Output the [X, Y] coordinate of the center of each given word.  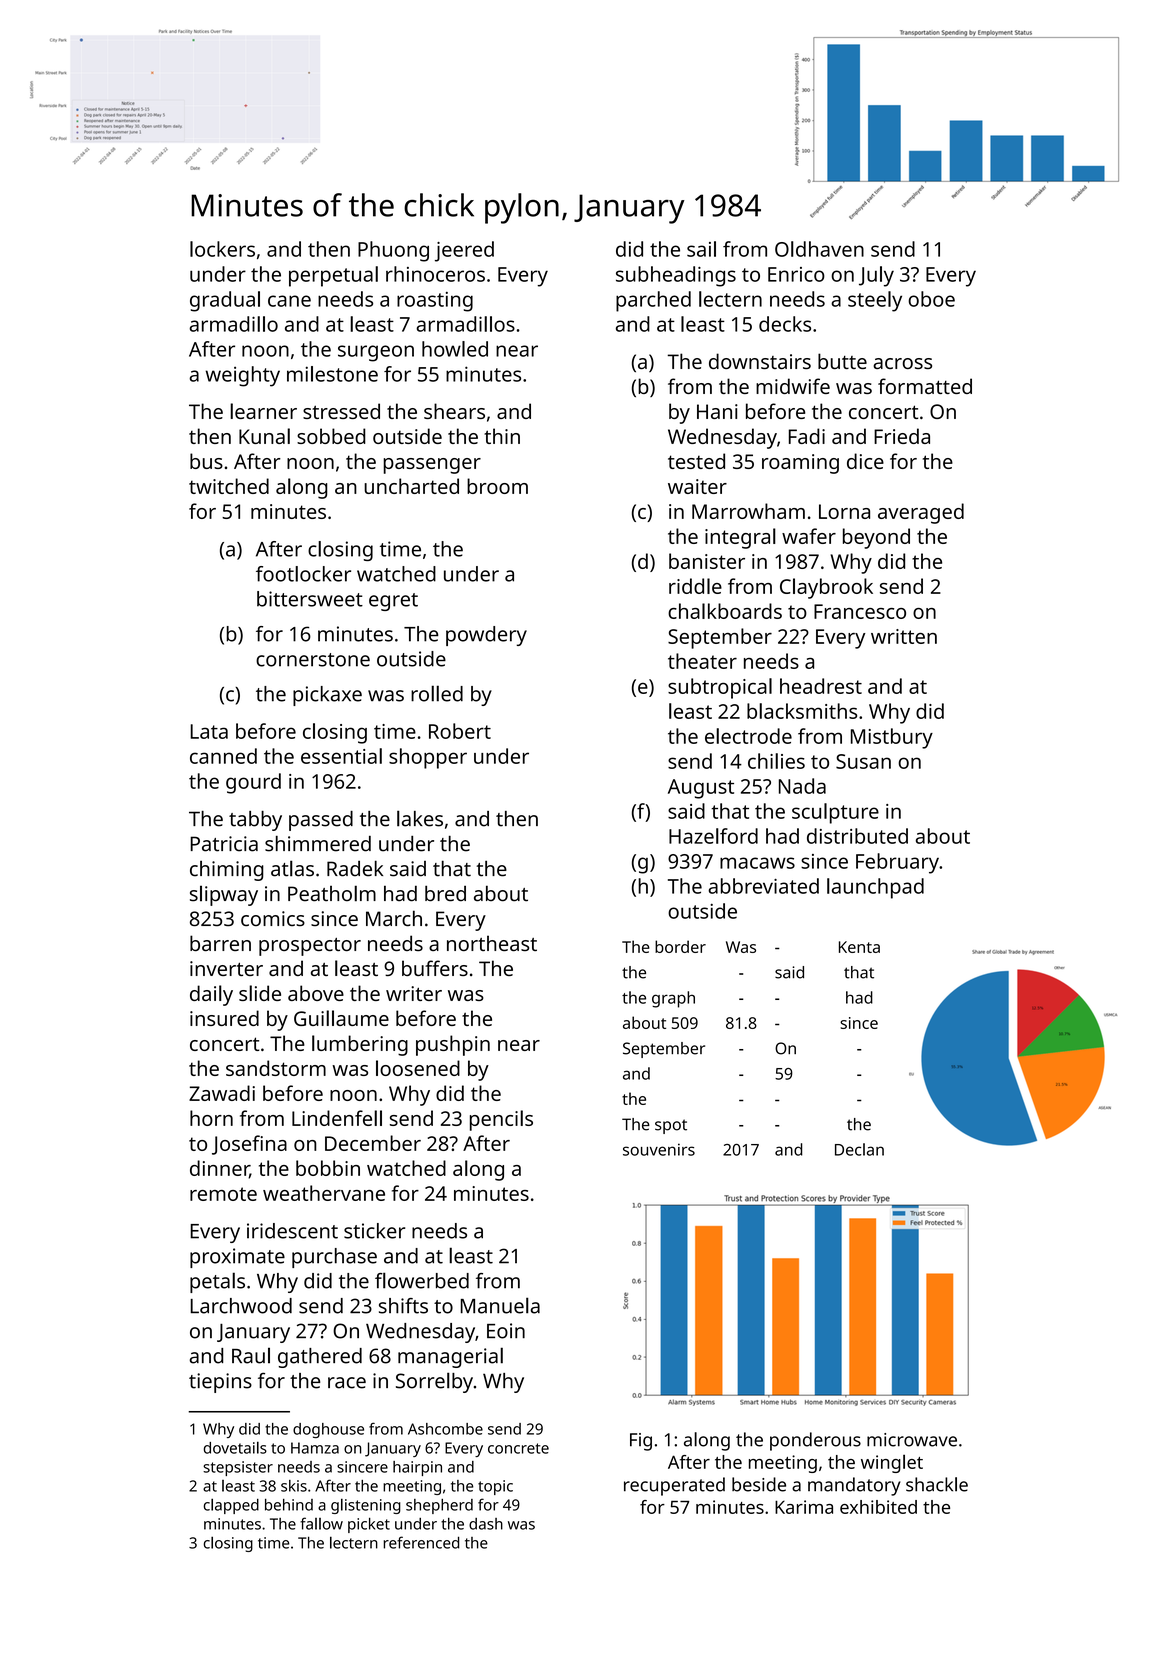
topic [495, 1487]
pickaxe [327, 696]
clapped [231, 1506]
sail [701, 249]
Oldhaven [819, 249]
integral [740, 538]
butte [842, 361]
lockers [222, 249]
